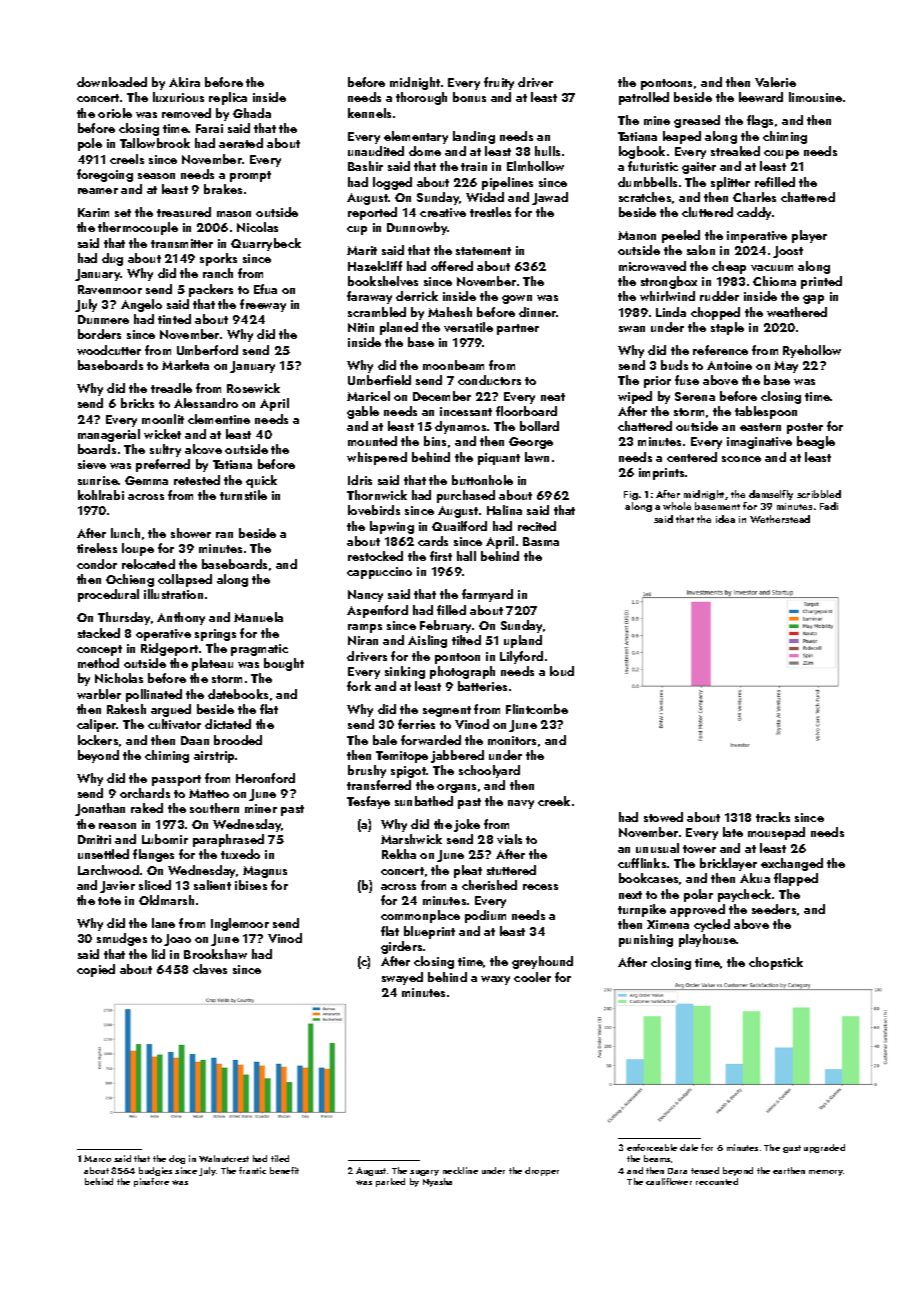 This screenshot has height=1308, width=924. What do you see at coordinates (542, 962) in the screenshot?
I see `greyhound` at bounding box center [542, 962].
